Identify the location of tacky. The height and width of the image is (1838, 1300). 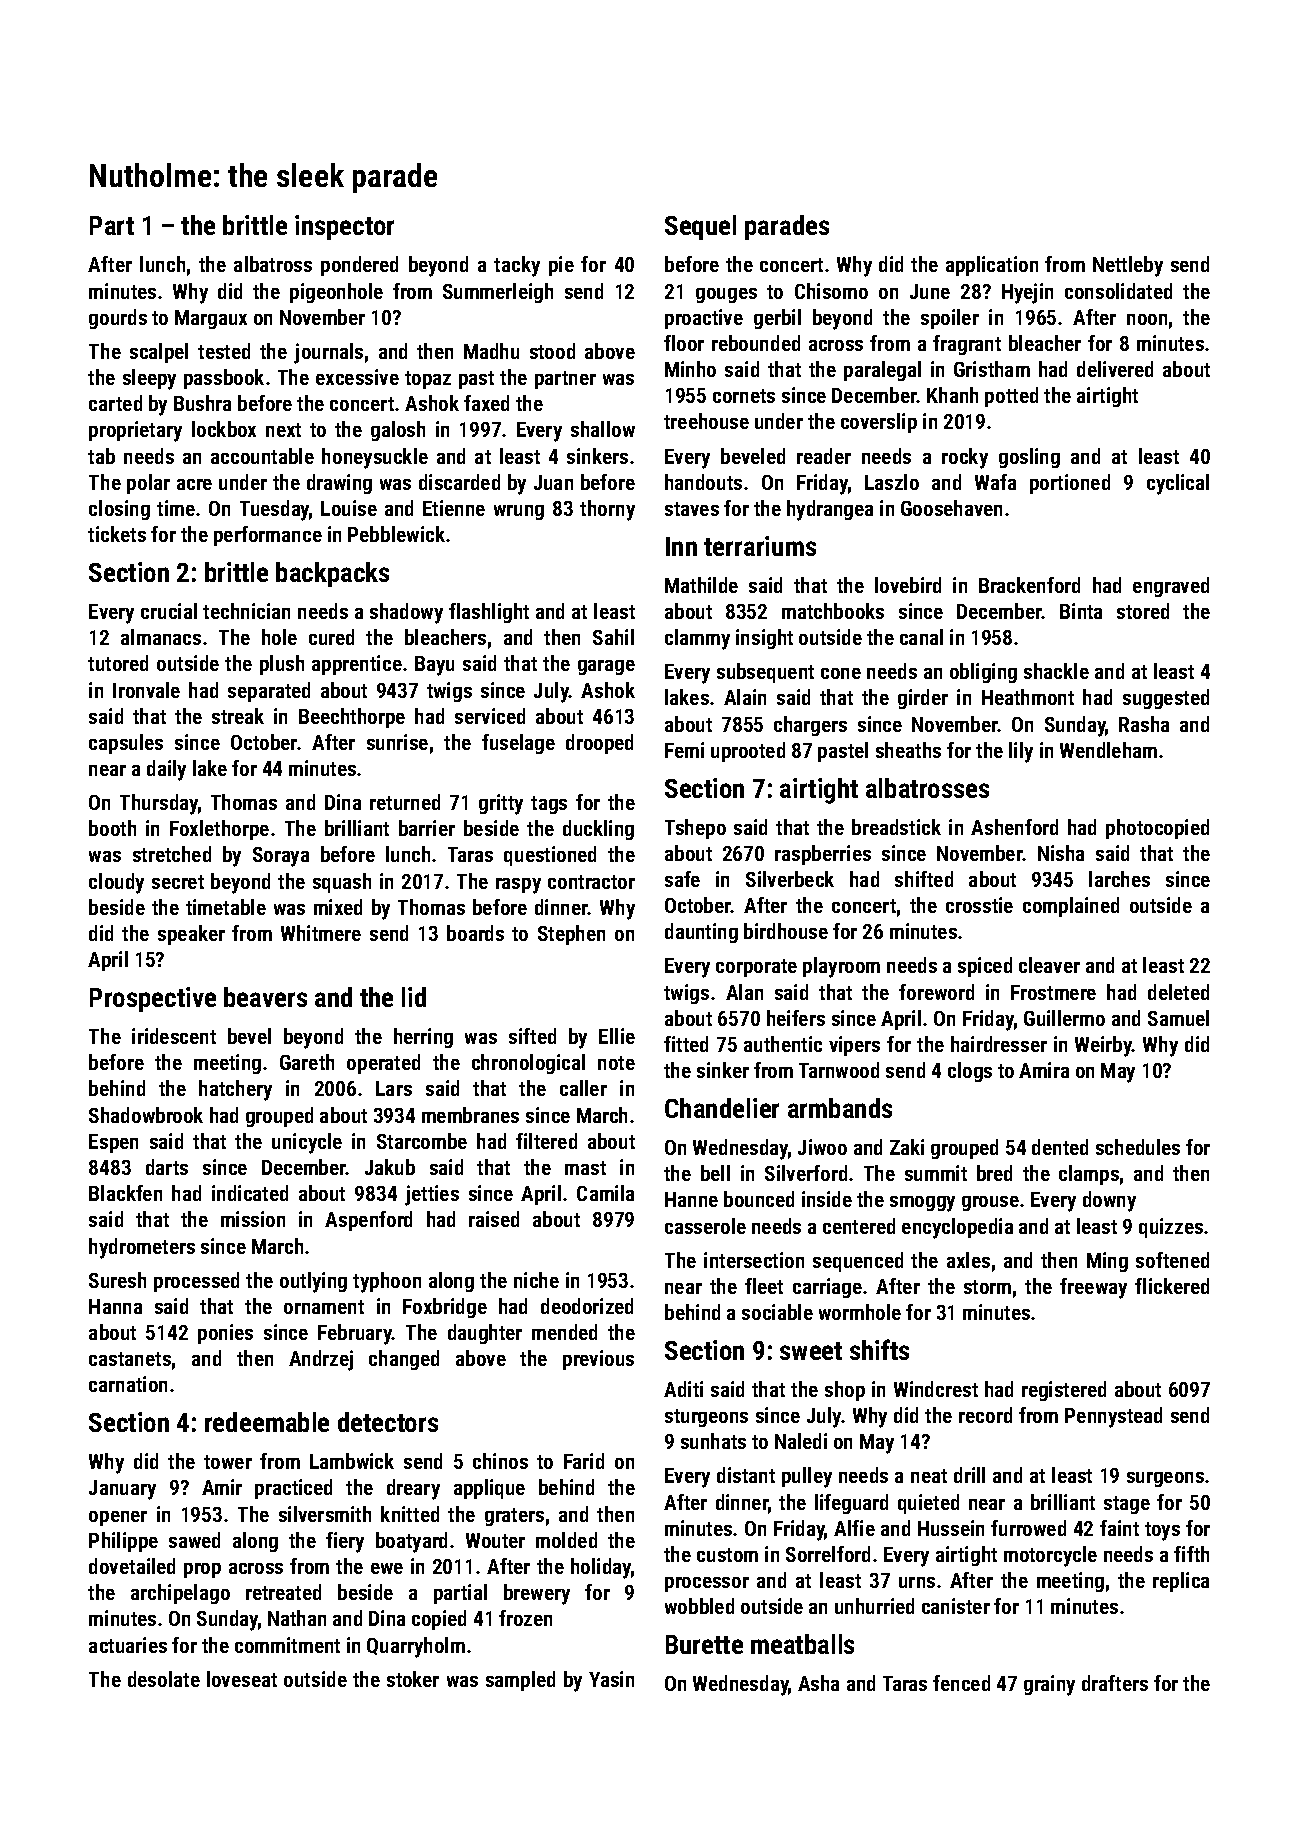
(517, 266).
